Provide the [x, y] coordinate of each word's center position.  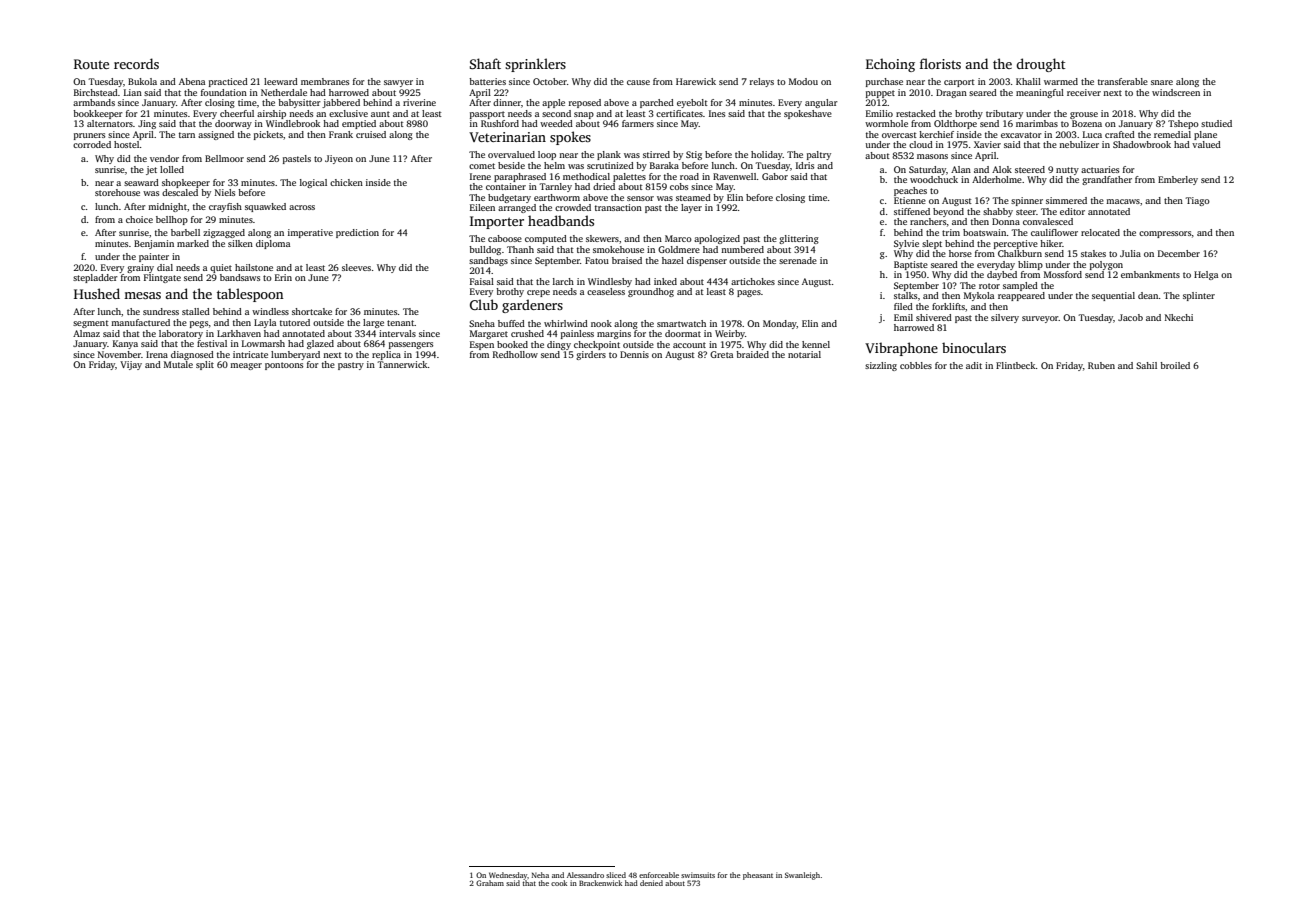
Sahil [1146, 365]
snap [584, 115]
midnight [167, 207]
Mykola [979, 296]
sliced [616, 875]
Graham [490, 883]
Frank [341, 134]
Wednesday [508, 876]
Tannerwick [402, 364]
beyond [948, 212]
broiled [1175, 365]
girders [591, 355]
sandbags [488, 261]
